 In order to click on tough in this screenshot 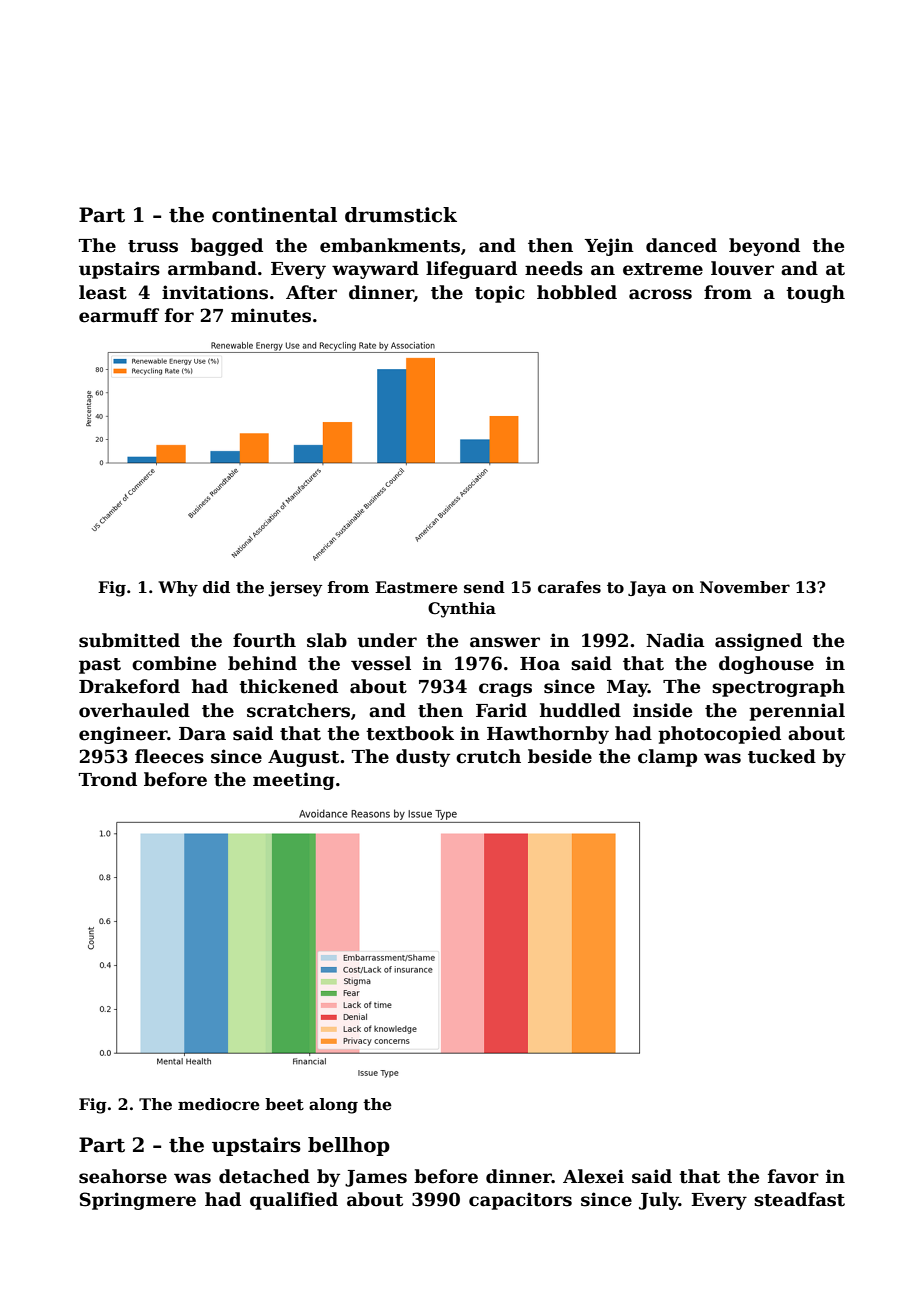, I will do `click(815, 294)`.
